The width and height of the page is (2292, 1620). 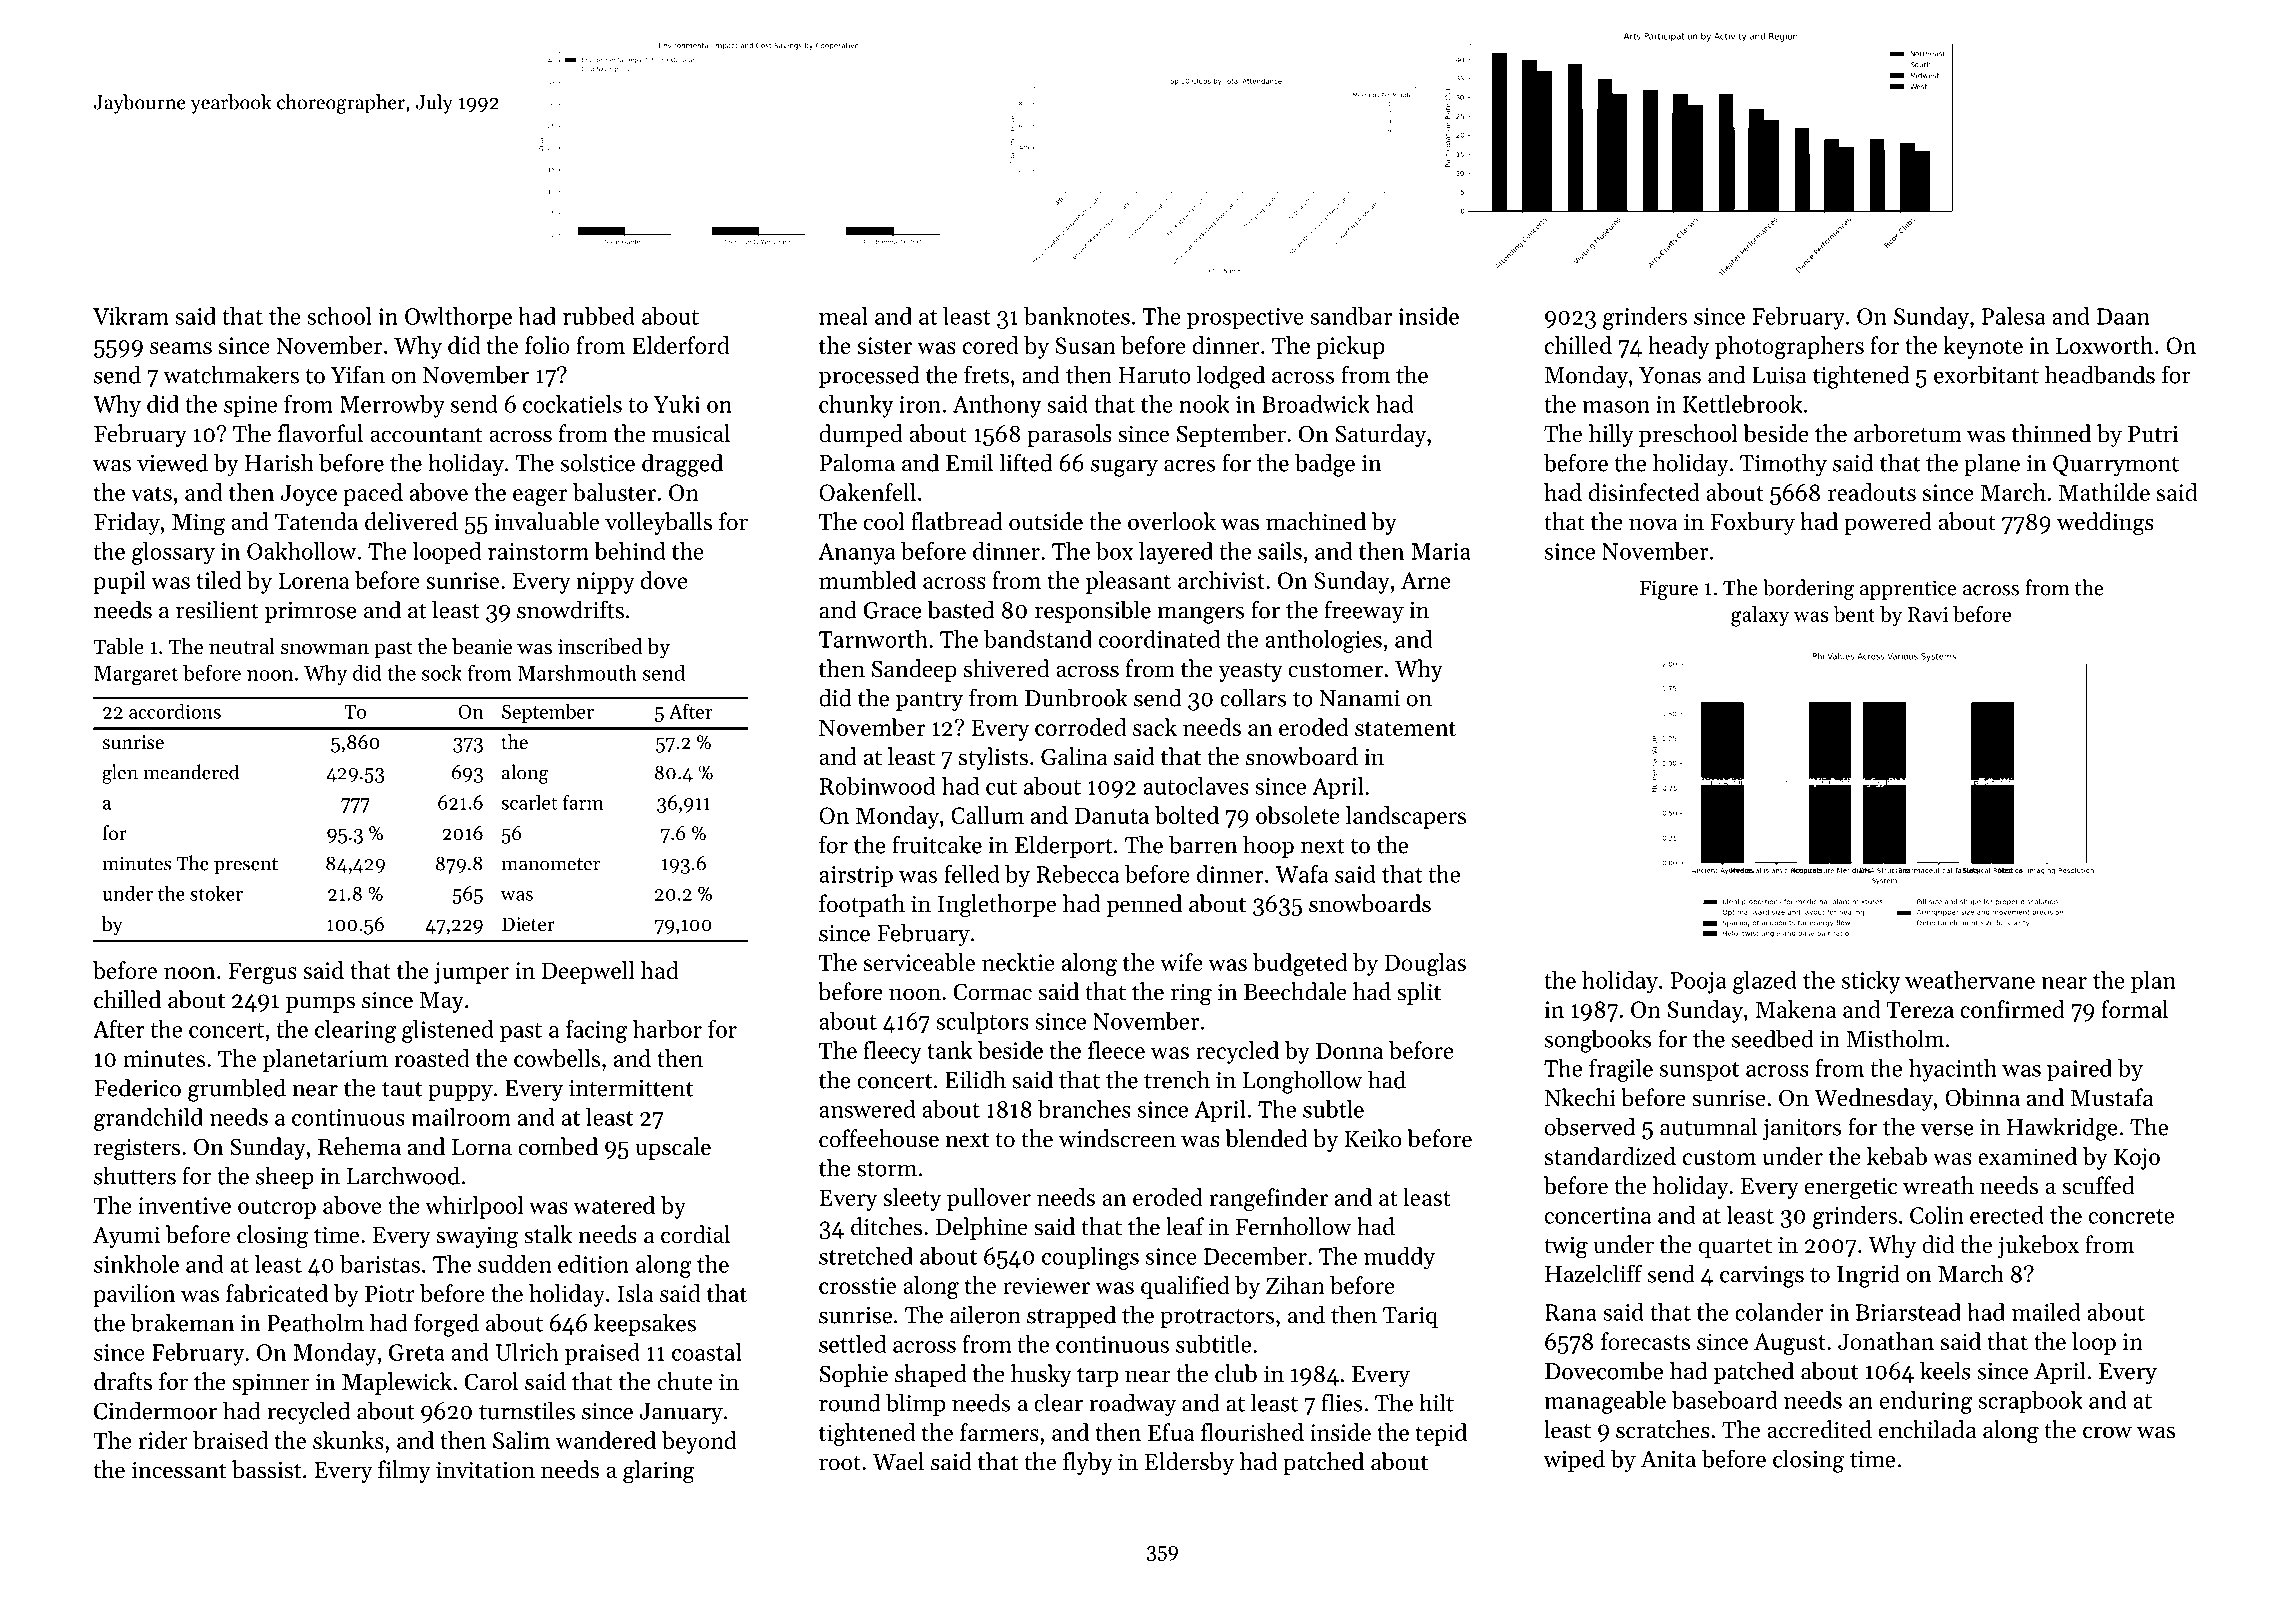 I want to click on Yuki, so click(x=677, y=404).
